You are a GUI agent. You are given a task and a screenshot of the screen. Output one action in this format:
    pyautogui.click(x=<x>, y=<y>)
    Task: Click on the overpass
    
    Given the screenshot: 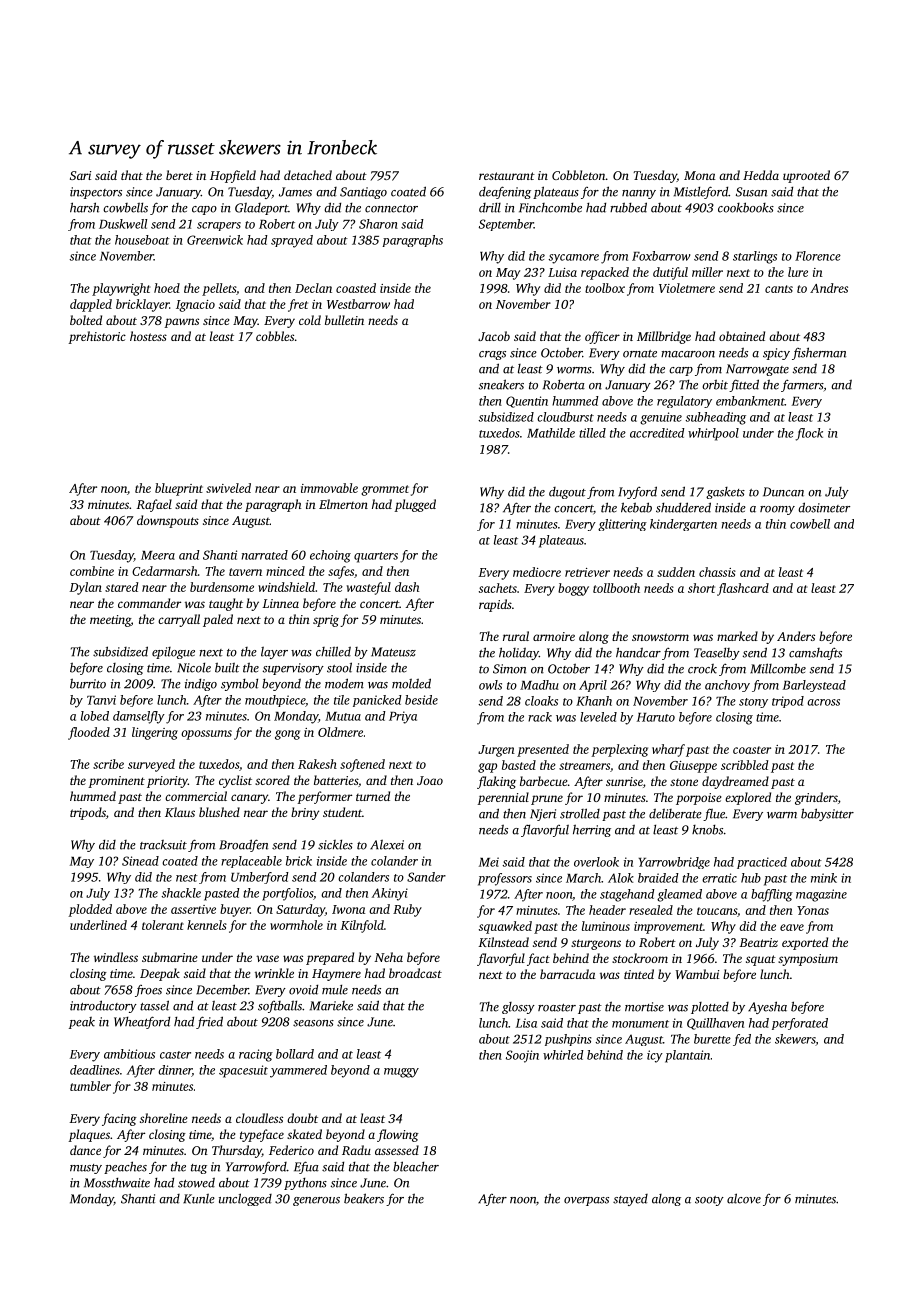 What is the action you would take?
    pyautogui.click(x=586, y=1201)
